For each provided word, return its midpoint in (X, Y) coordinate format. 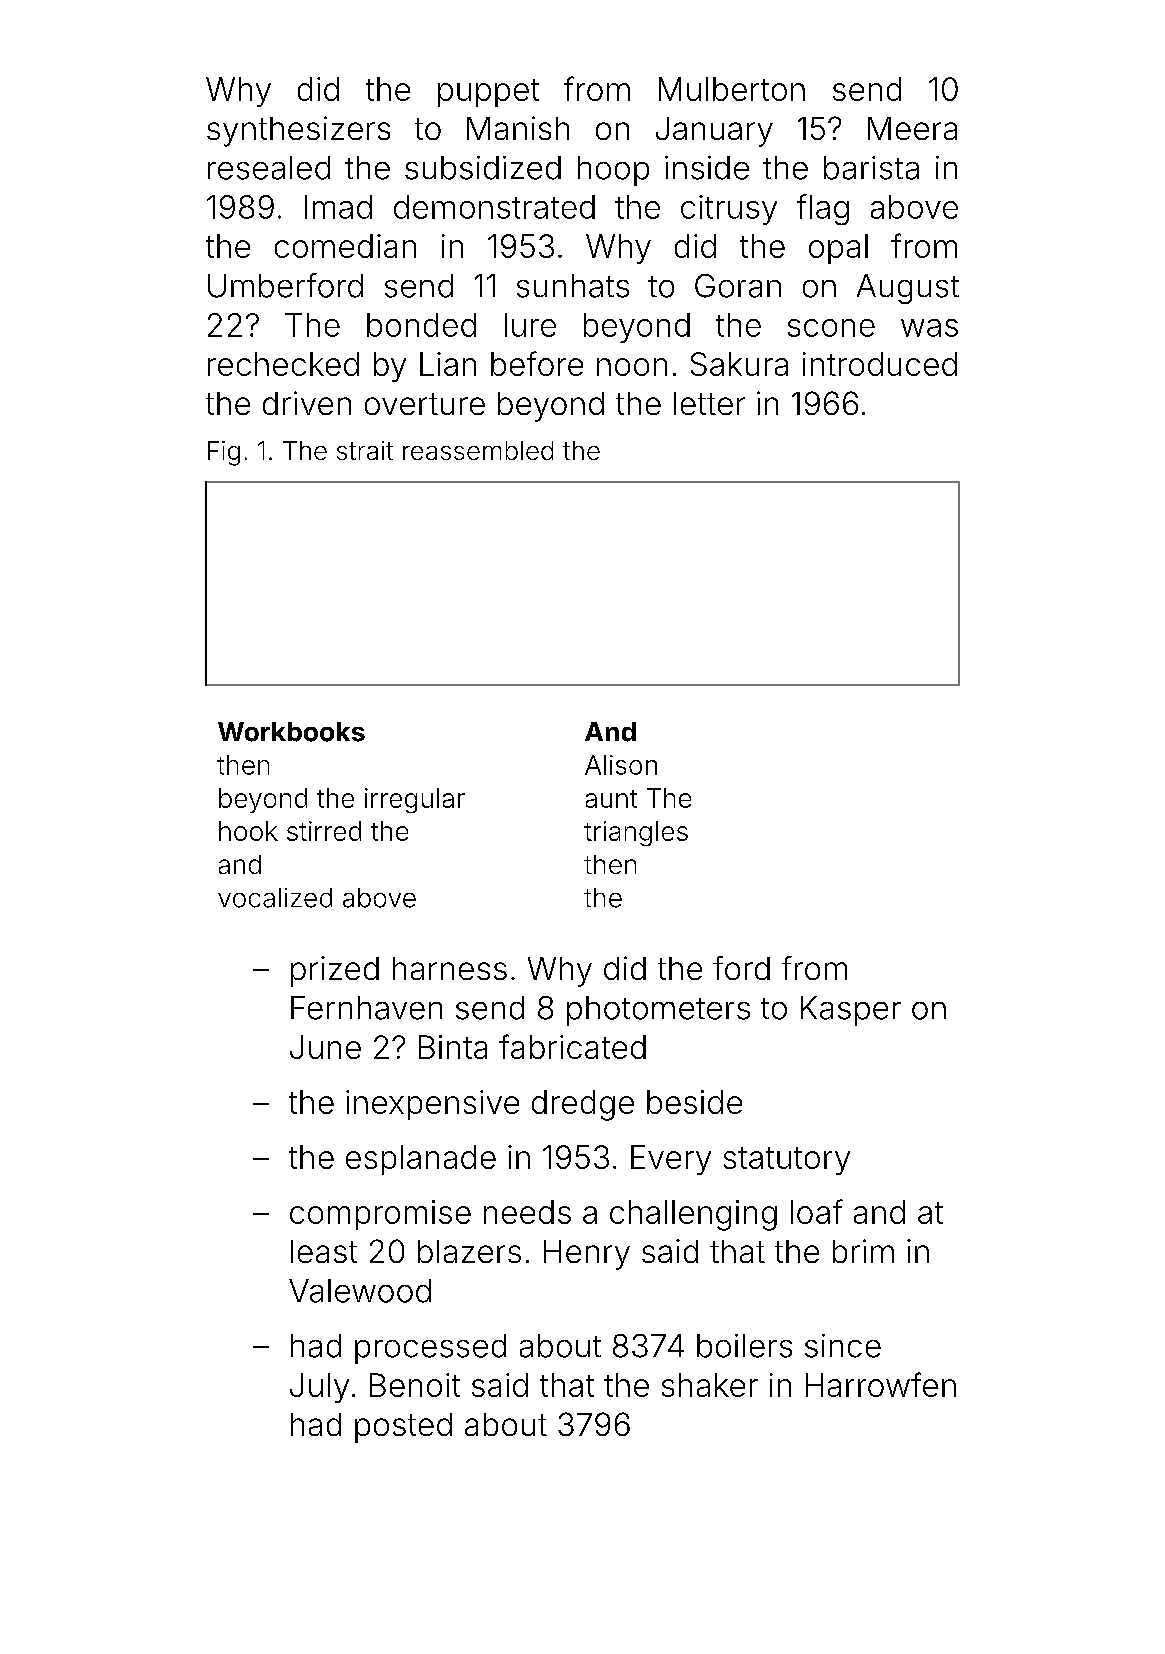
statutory (787, 1161)
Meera (912, 128)
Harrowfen (881, 1384)
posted (403, 1428)
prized (335, 971)
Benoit (415, 1385)
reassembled (478, 450)
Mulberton (732, 89)
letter (709, 403)
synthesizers (298, 131)
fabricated (572, 1046)
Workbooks (291, 732)
